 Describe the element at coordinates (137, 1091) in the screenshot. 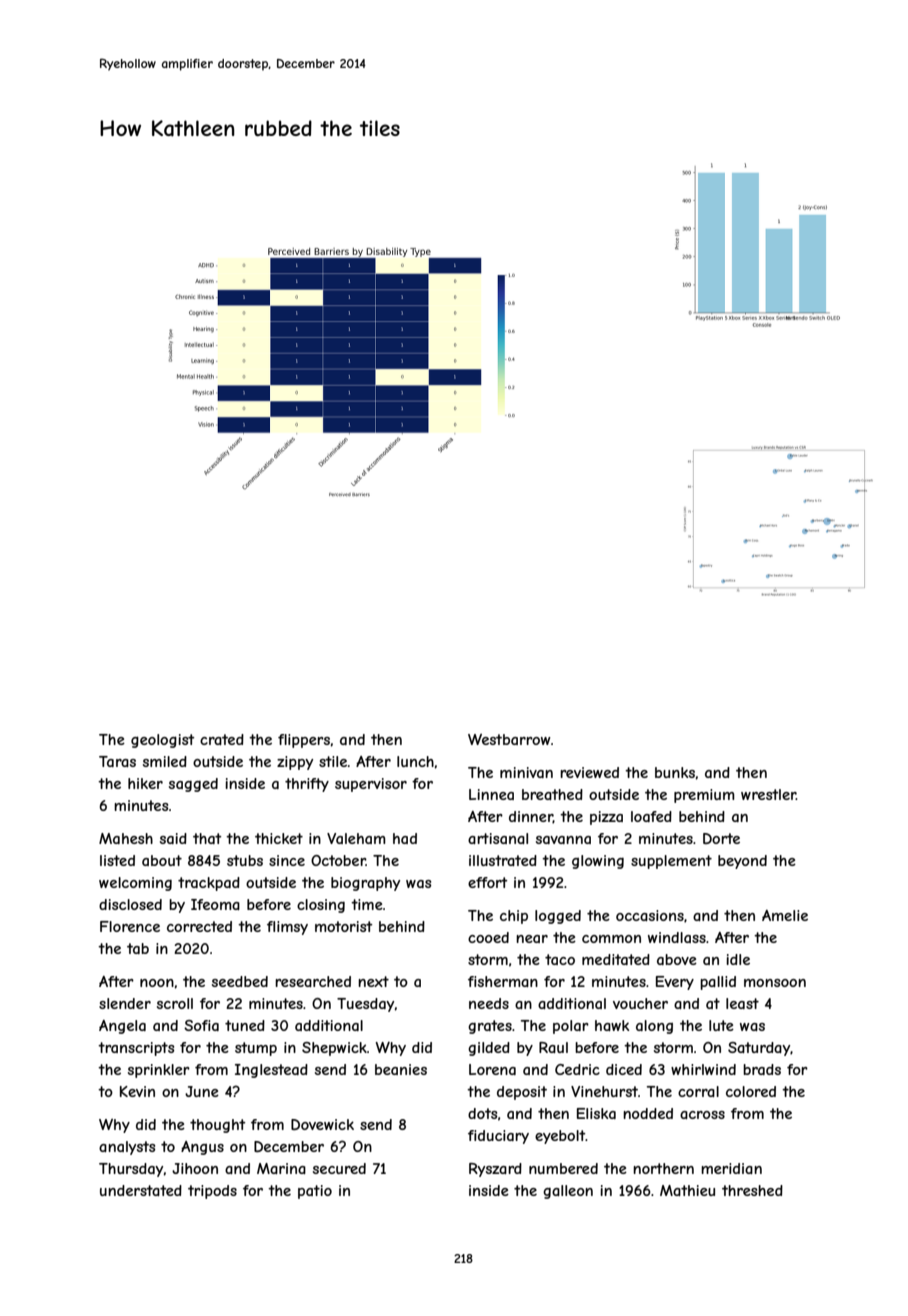

I see `Kevin` at that location.
